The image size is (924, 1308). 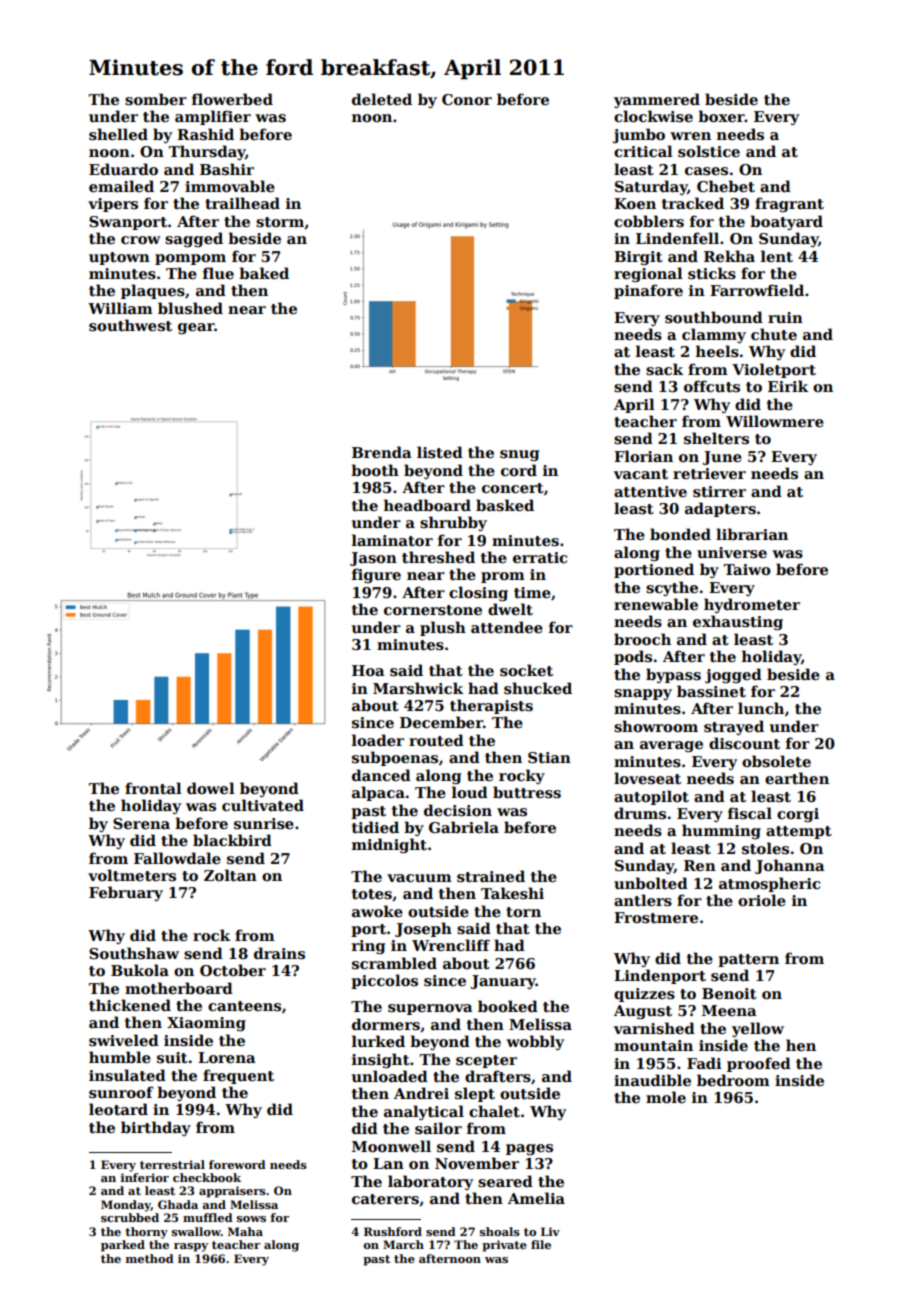 What do you see at coordinates (776, 761) in the image?
I see `obsolete` at bounding box center [776, 761].
